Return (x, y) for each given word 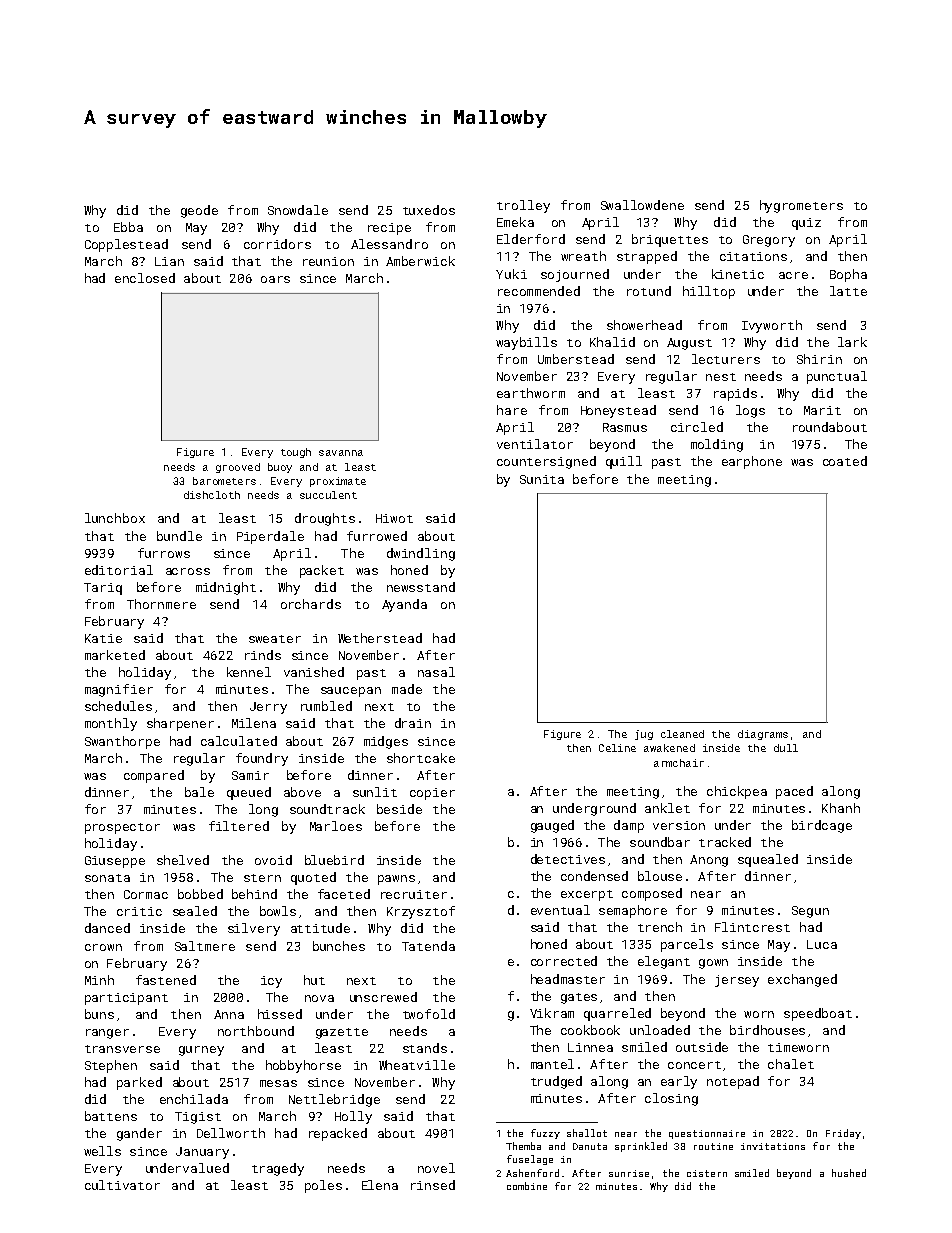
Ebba (128, 227)
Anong (709, 861)
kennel (249, 672)
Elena (380, 1185)
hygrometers (801, 206)
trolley (523, 206)
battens (111, 1116)
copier (432, 794)
